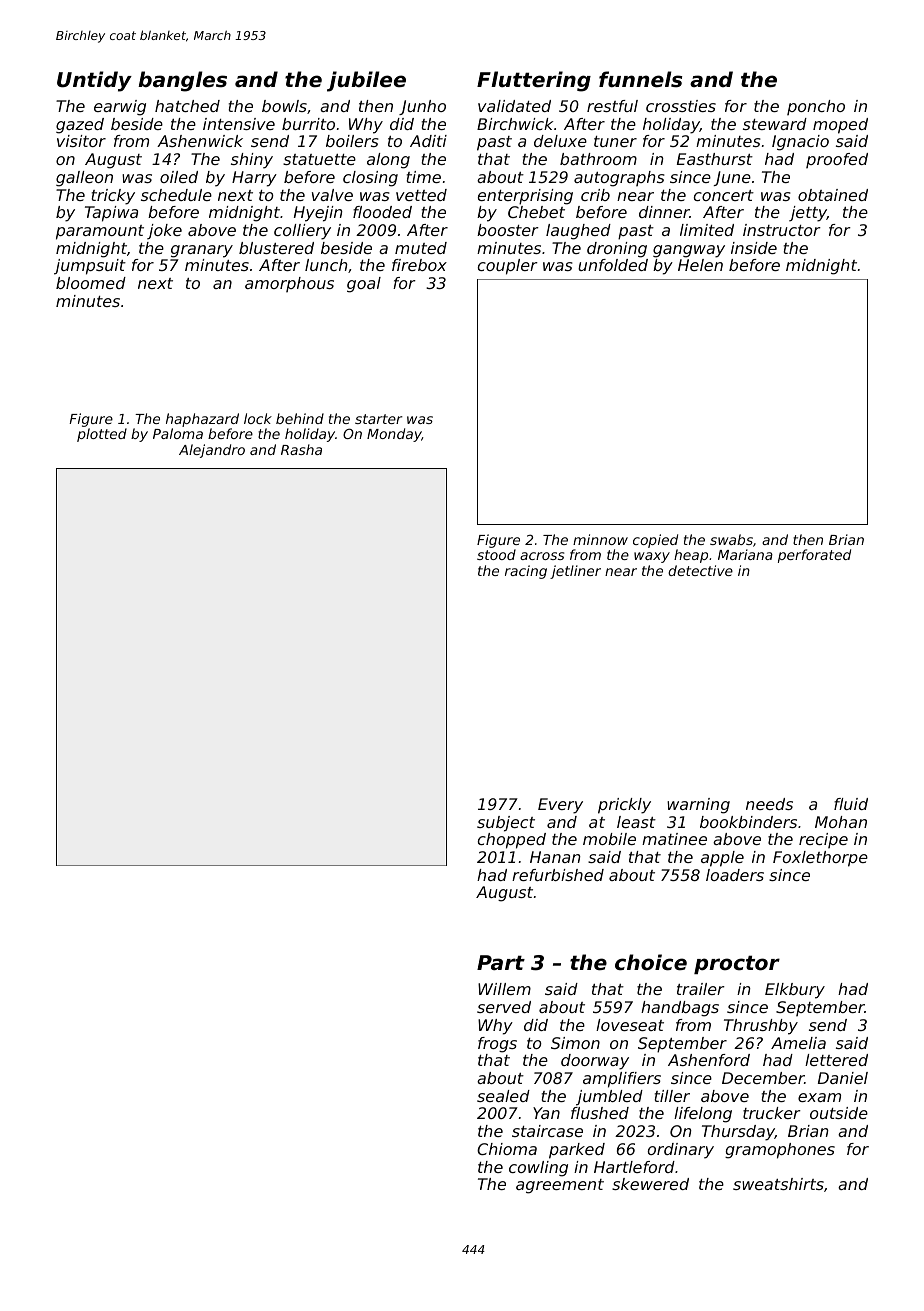  I want to click on moped, so click(840, 126).
